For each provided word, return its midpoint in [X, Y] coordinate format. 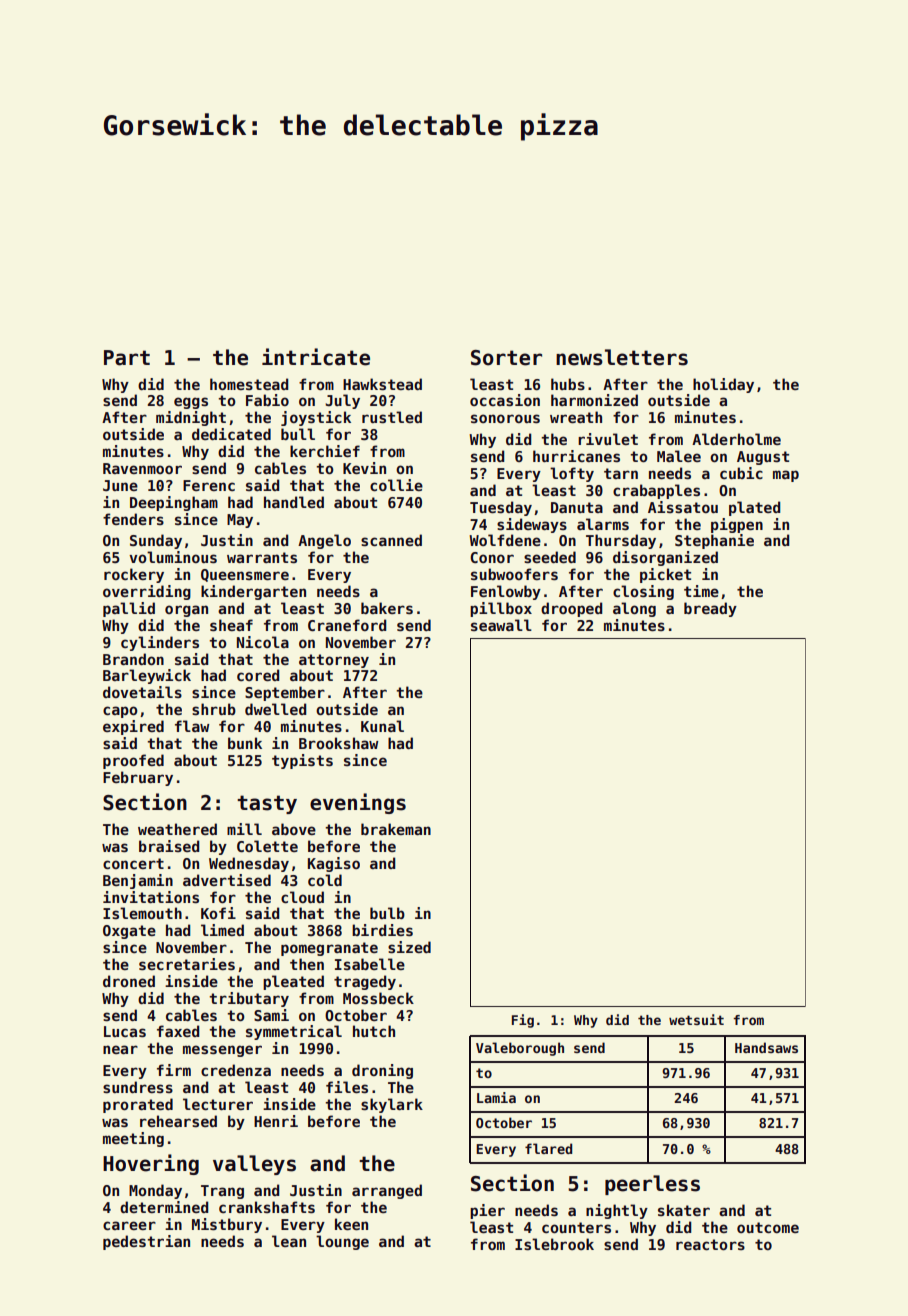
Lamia [496, 1097]
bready [710, 609]
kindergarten [253, 592]
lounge [342, 1242]
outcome [768, 1227]
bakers [387, 608]
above [294, 829]
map [786, 476]
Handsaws [766, 1047]
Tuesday [501, 508]
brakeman [396, 829]
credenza [236, 1070]
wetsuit [696, 1019]
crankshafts [267, 1207]
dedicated [231, 434]
